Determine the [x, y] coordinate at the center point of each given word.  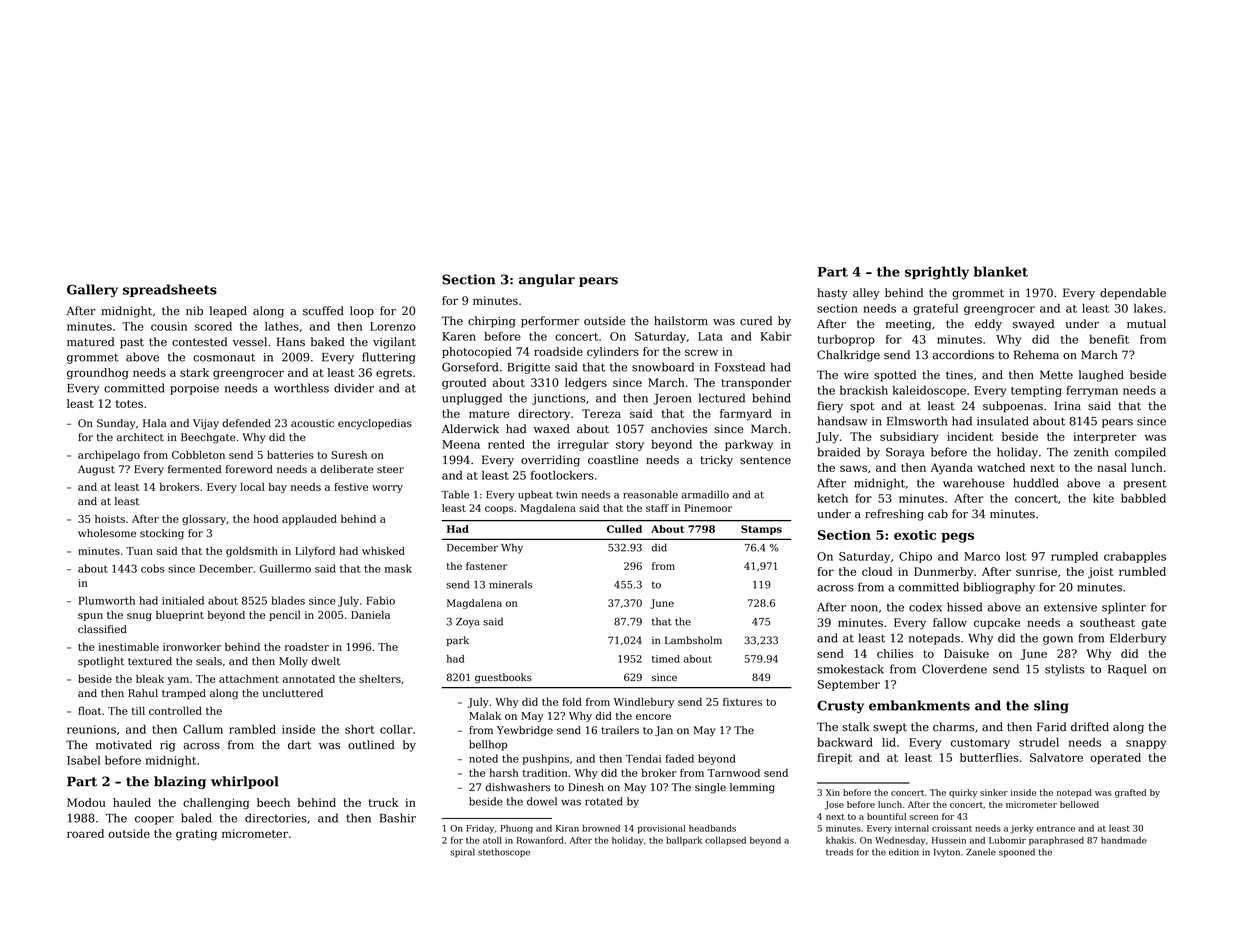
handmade [1124, 840]
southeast [1107, 622]
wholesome [107, 533]
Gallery [92, 291]
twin [566, 495]
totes [129, 404]
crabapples [1135, 557]
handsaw [842, 421]
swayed [1033, 325]
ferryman [1092, 391]
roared [85, 833]
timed [666, 659]
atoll [492, 840]
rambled [252, 729]
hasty [832, 294]
